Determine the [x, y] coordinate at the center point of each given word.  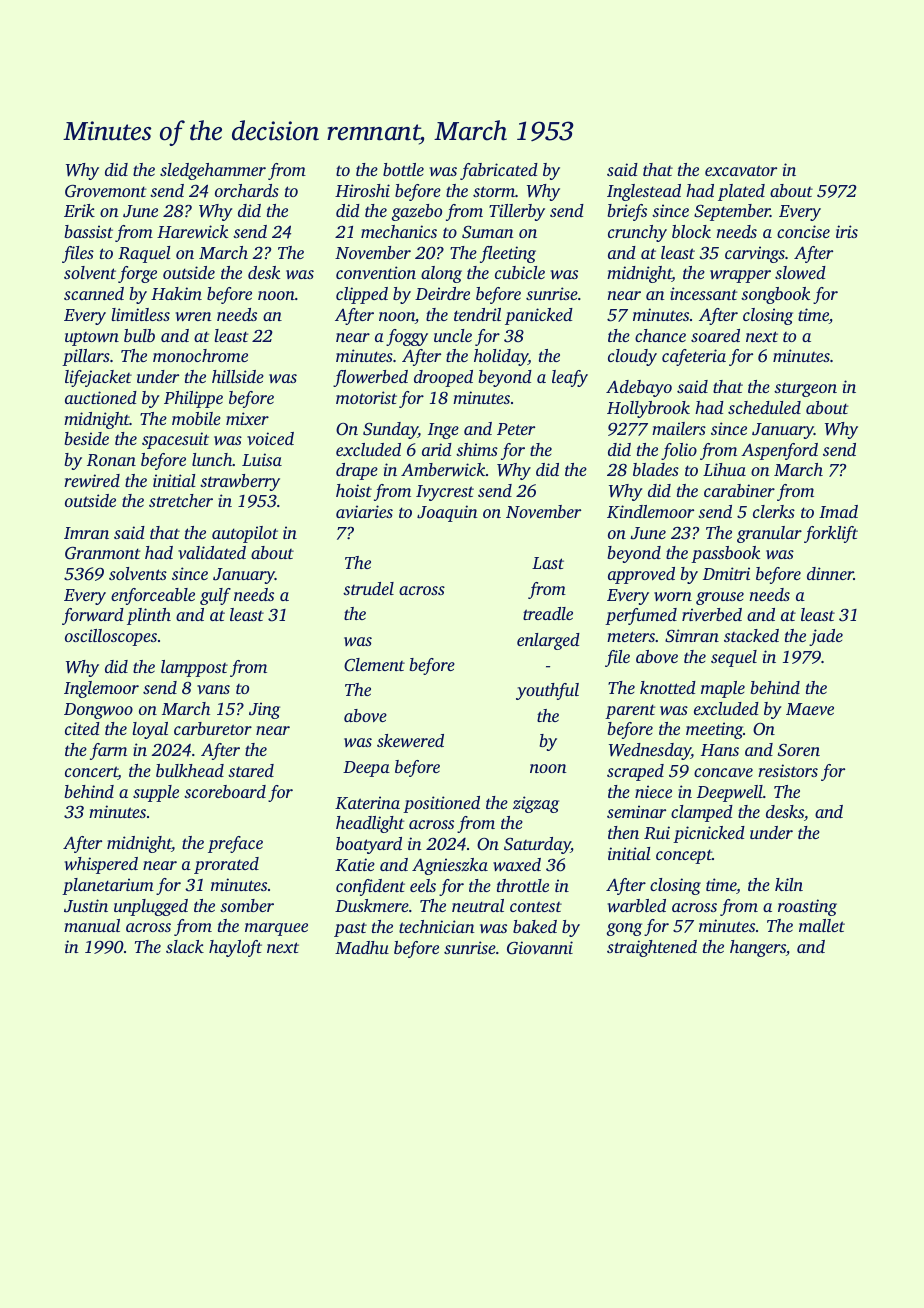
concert [91, 773]
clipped [362, 295]
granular [769, 534]
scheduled [764, 407]
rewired [92, 480]
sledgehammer [213, 171]
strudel [368, 588]
